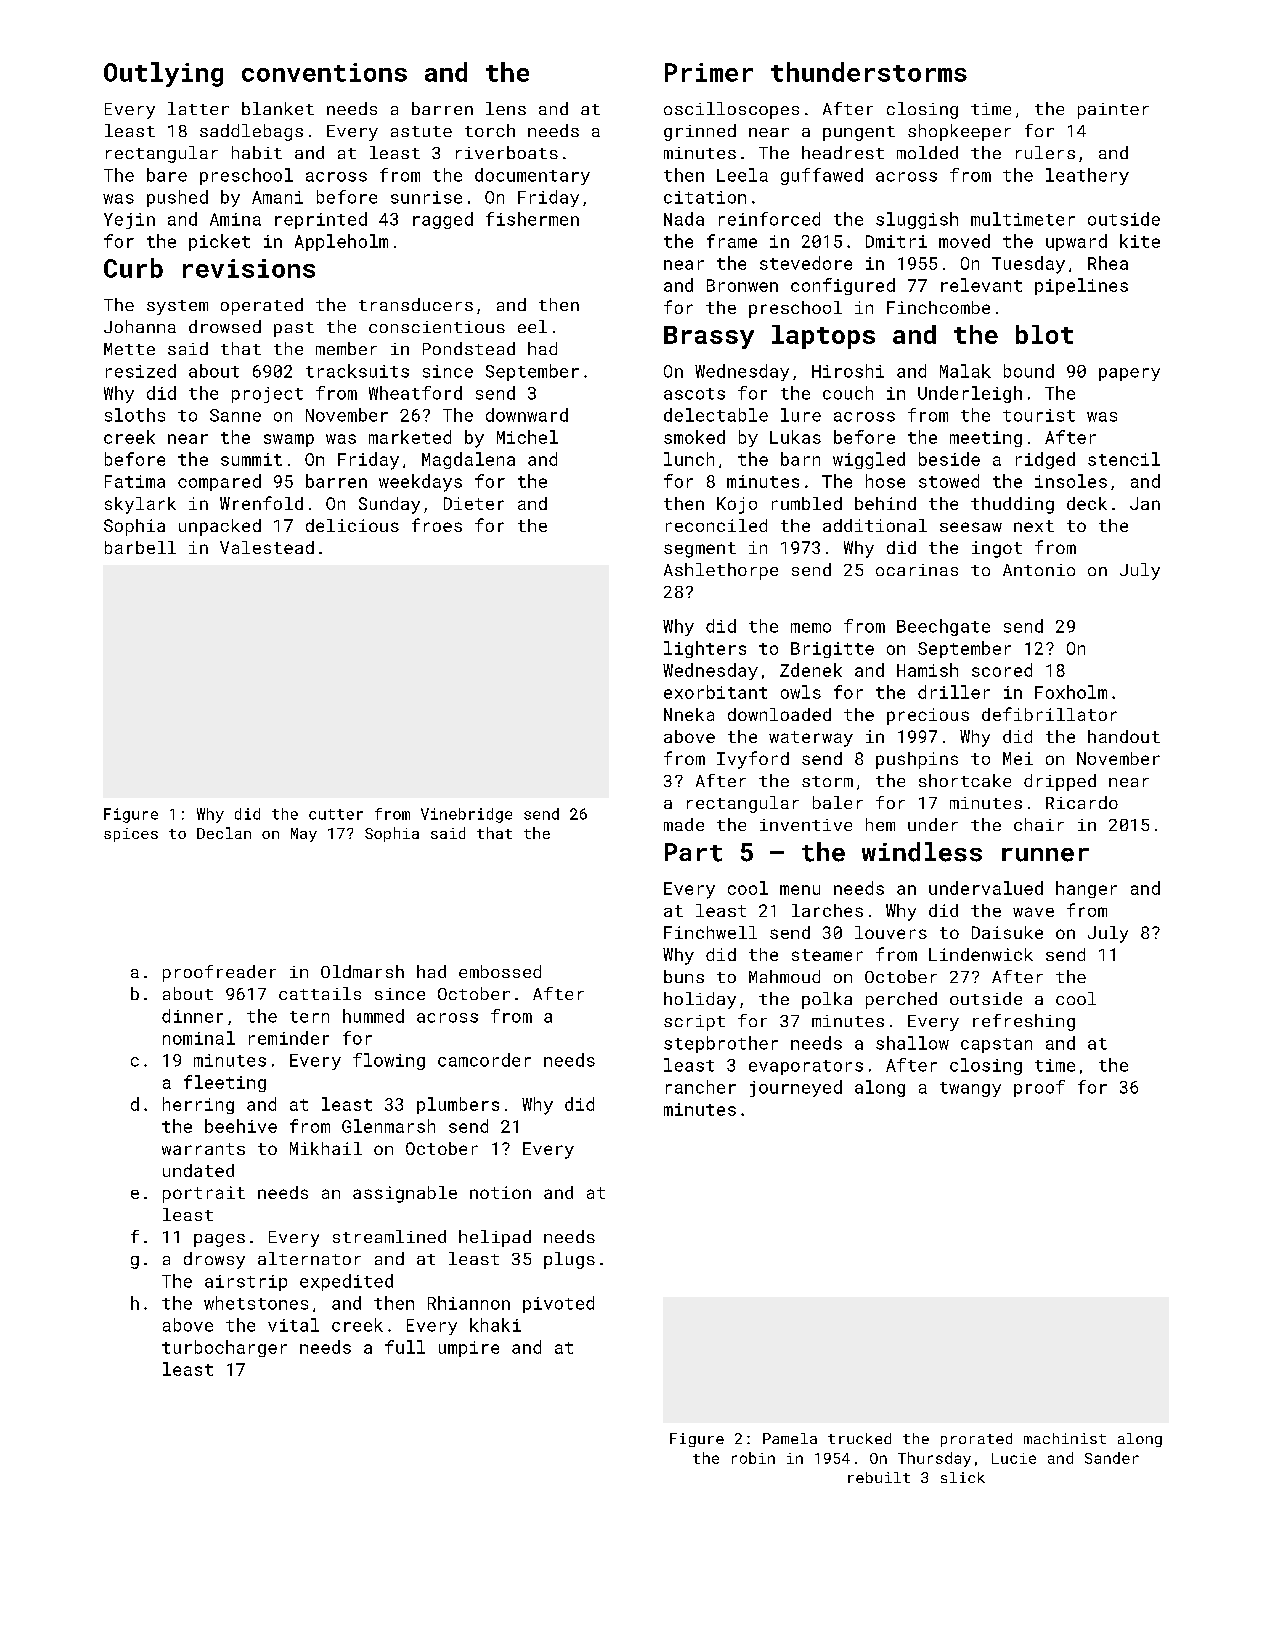 This screenshot has width=1272, height=1646. I want to click on turbocharger, so click(224, 1348).
